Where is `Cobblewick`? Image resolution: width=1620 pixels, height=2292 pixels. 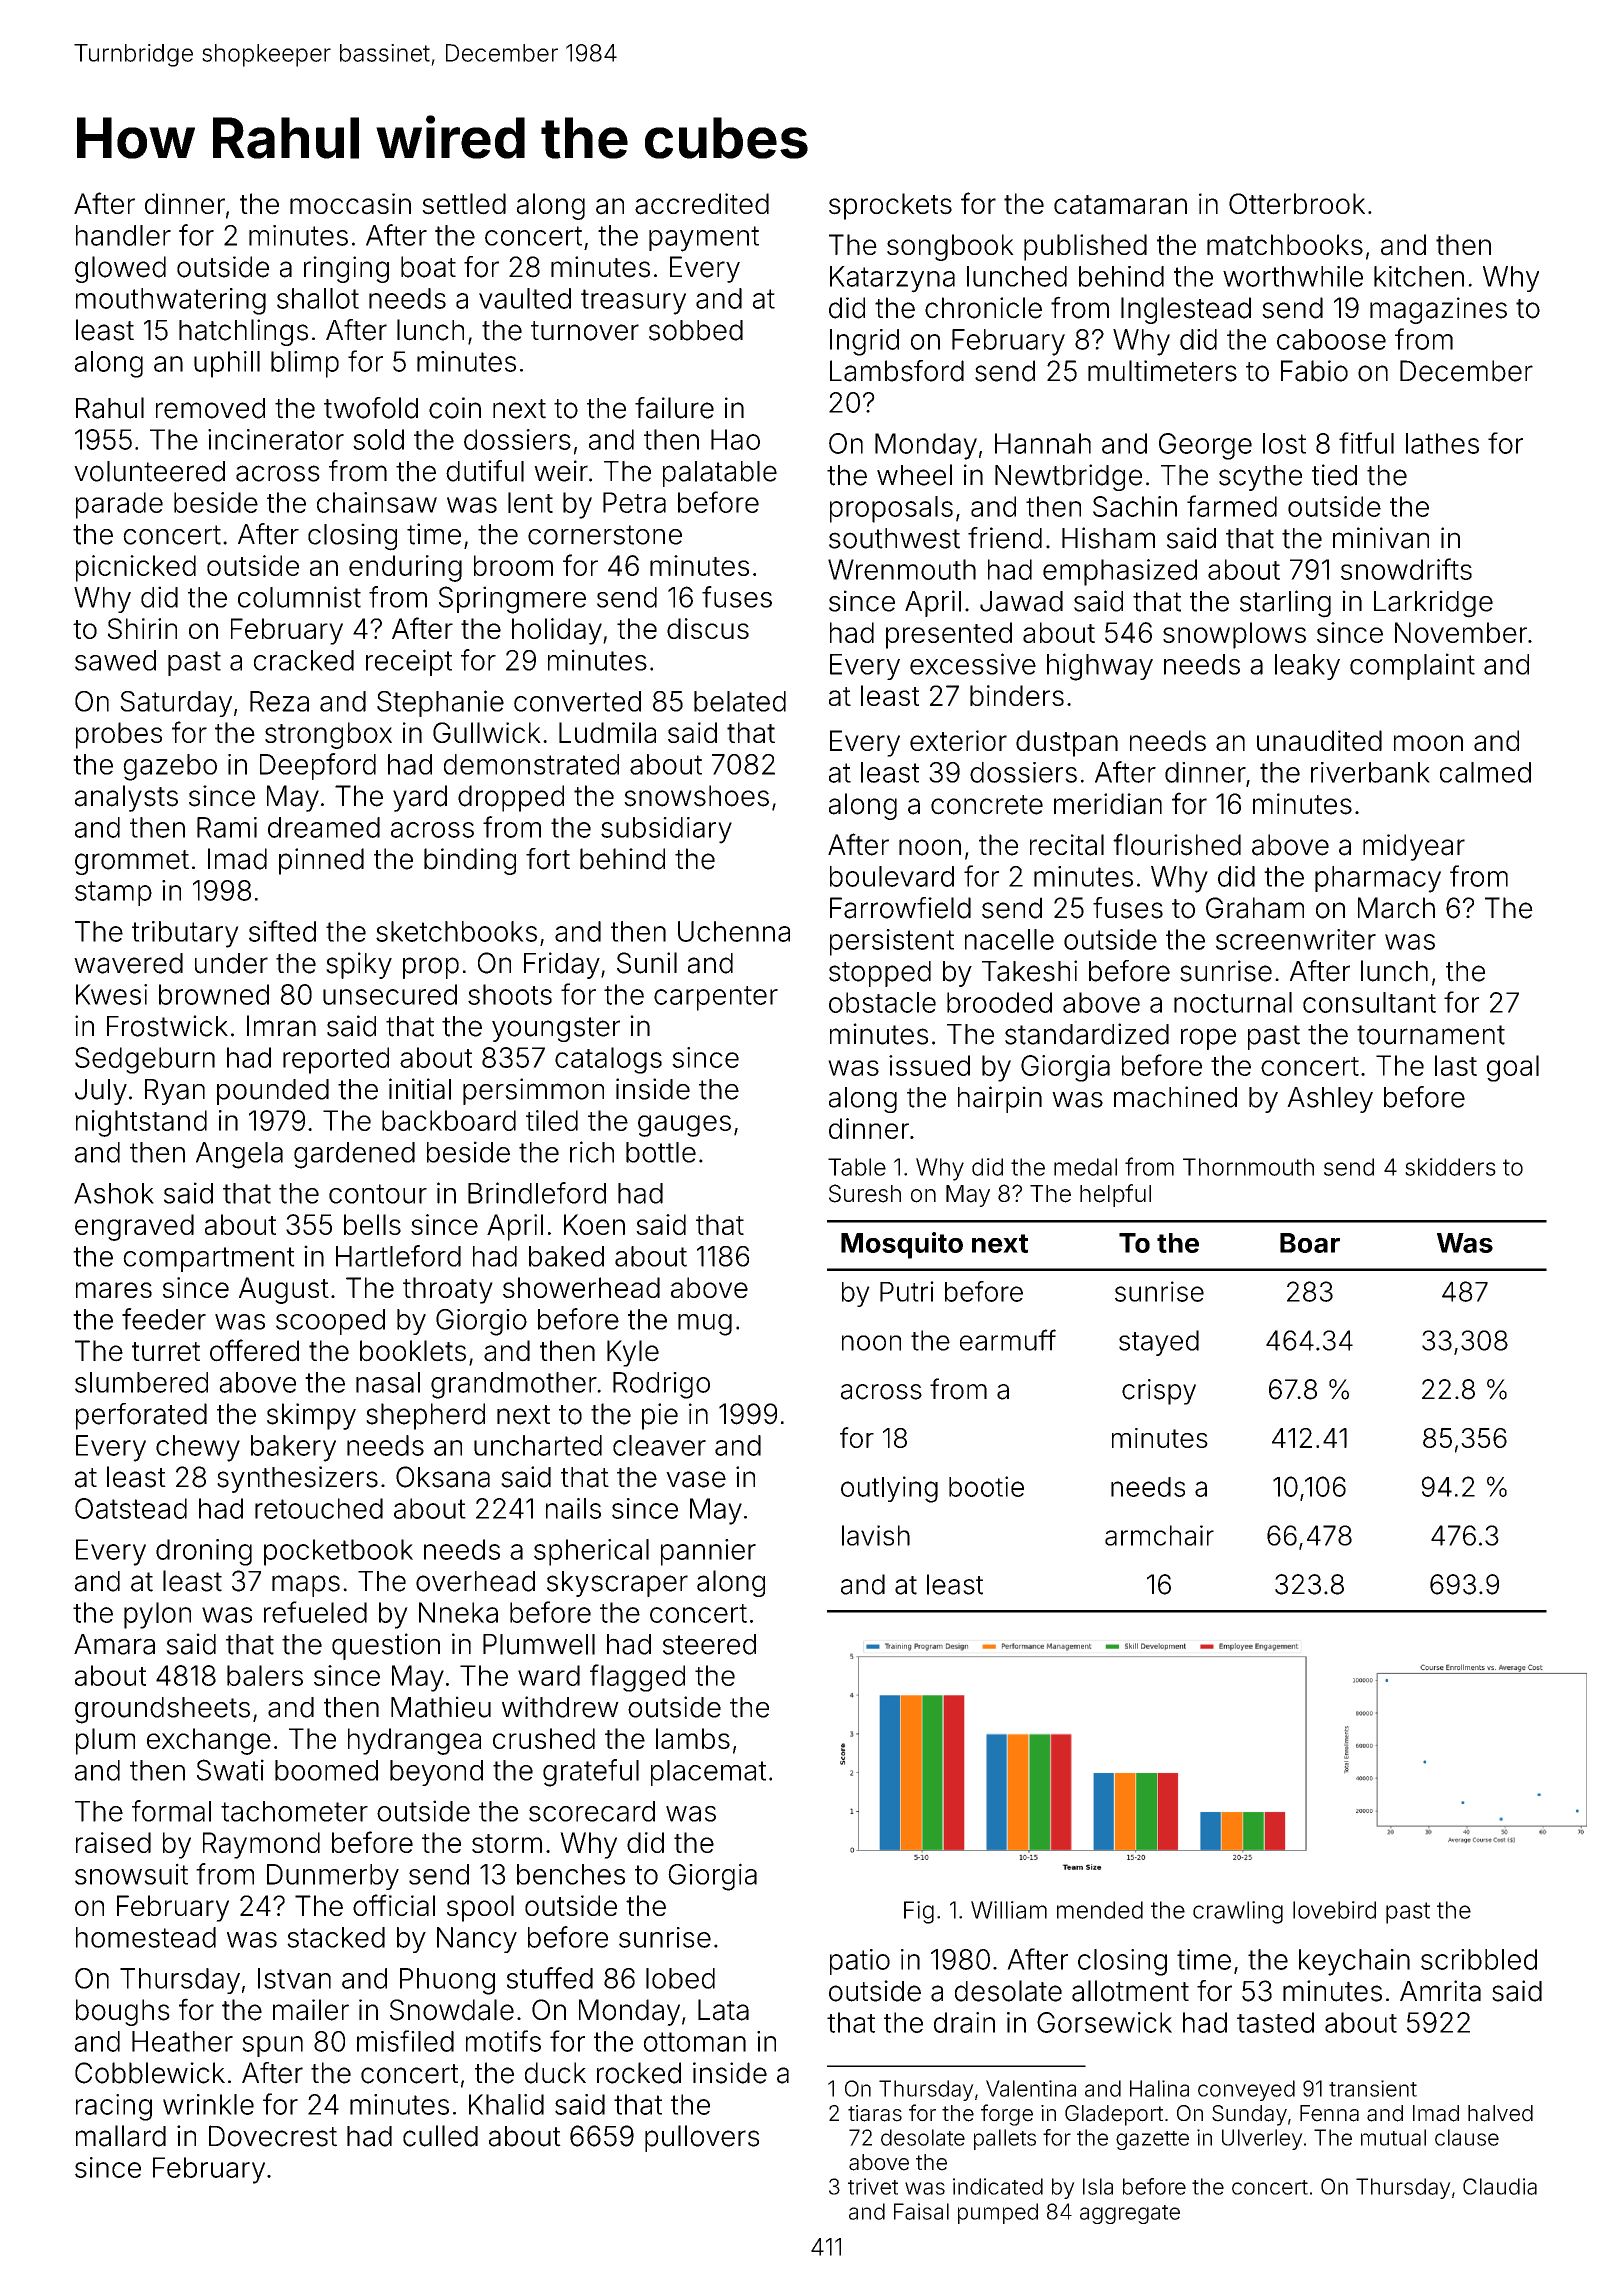 Cobblewick is located at coordinates (150, 2073).
